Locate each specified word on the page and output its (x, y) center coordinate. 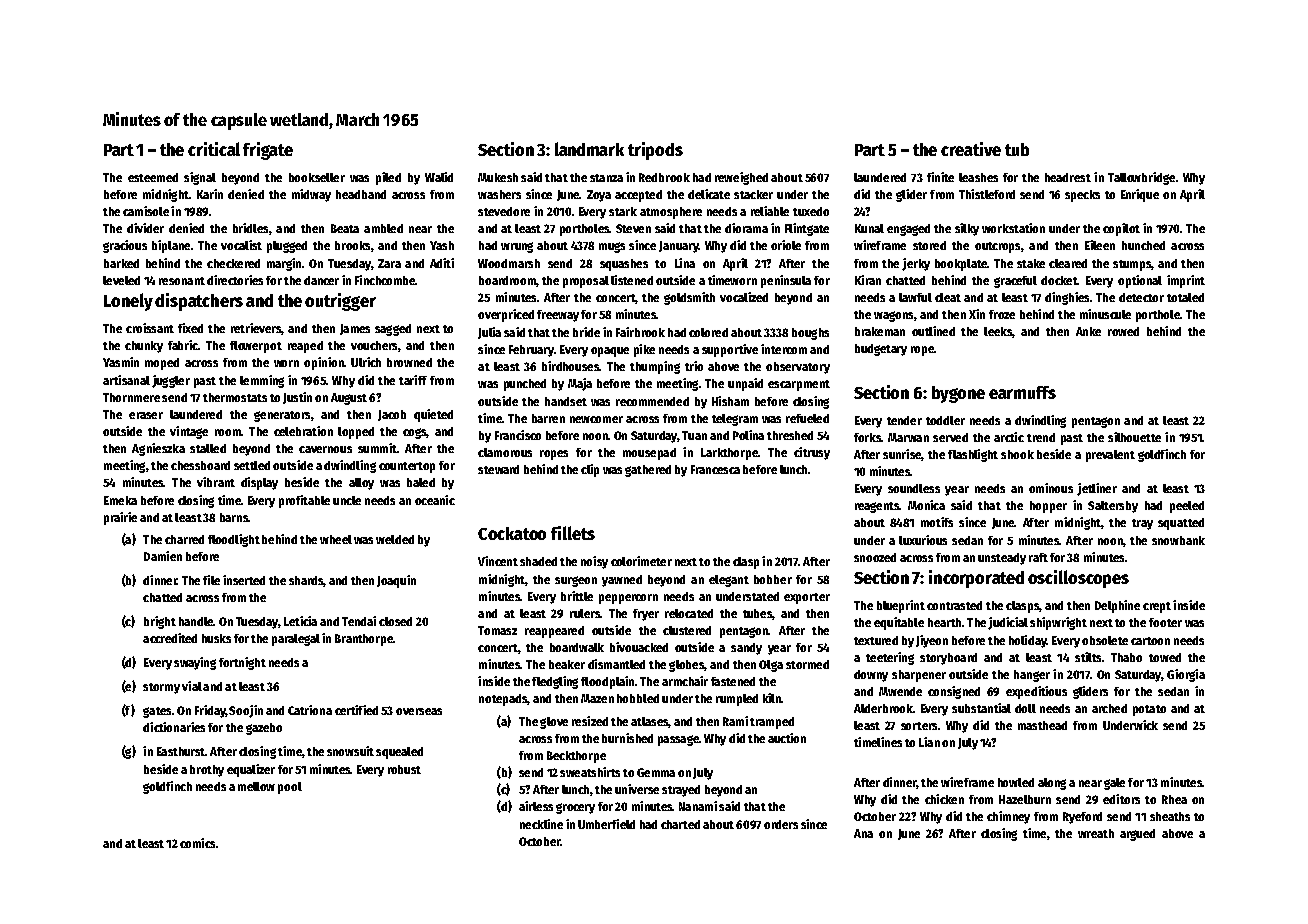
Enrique (1140, 195)
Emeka (120, 500)
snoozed (875, 557)
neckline (541, 824)
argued (1137, 835)
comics (197, 843)
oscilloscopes (1078, 579)
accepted (638, 196)
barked (121, 263)
